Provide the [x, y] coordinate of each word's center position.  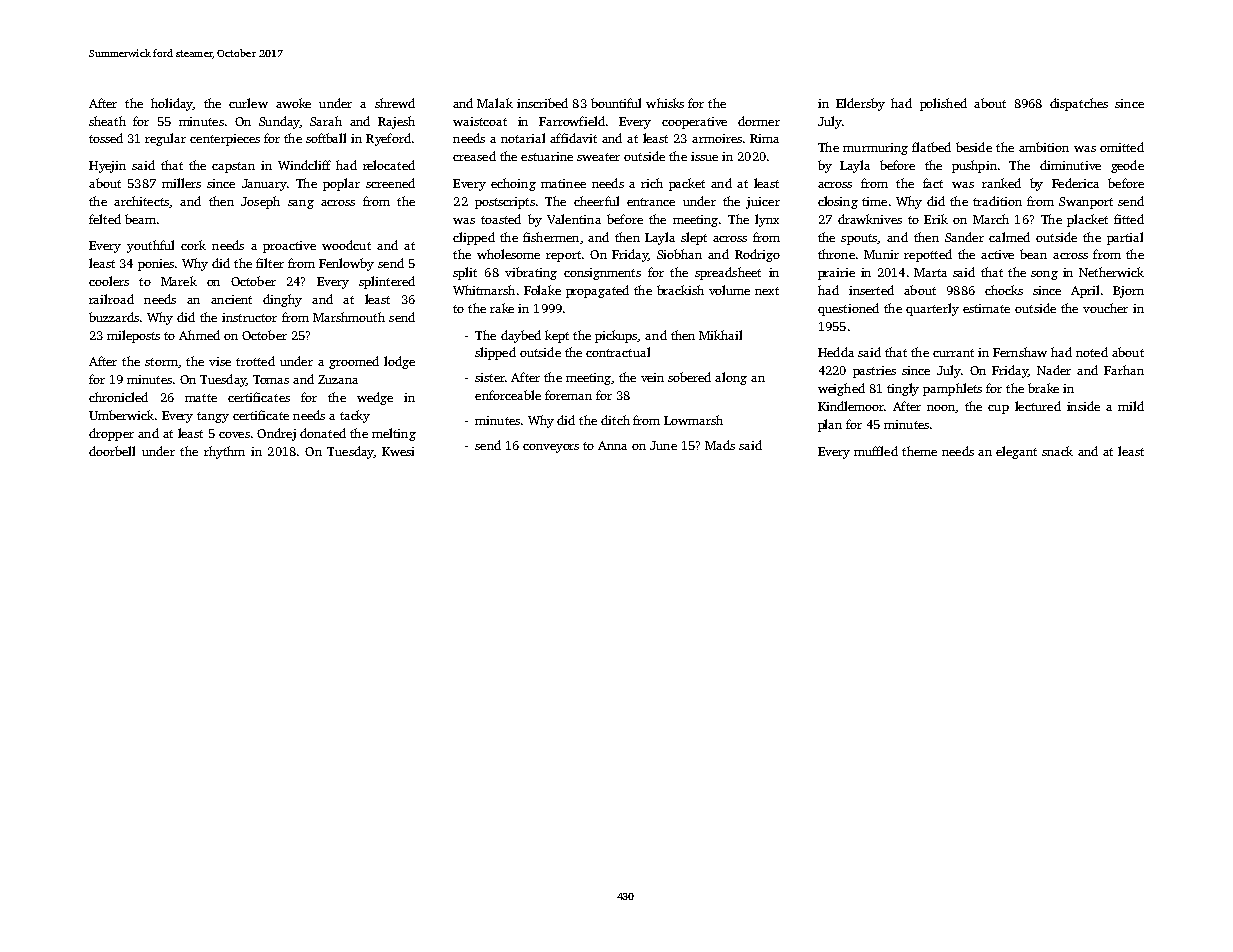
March [991, 219]
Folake [542, 290]
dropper [111, 434]
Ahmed [199, 335]
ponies [156, 265]
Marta [930, 272]
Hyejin [107, 167]
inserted [871, 290]
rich [652, 183]
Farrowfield [572, 121]
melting [394, 434]
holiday [172, 104]
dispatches [1079, 104]
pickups [616, 336]
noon [941, 409]
